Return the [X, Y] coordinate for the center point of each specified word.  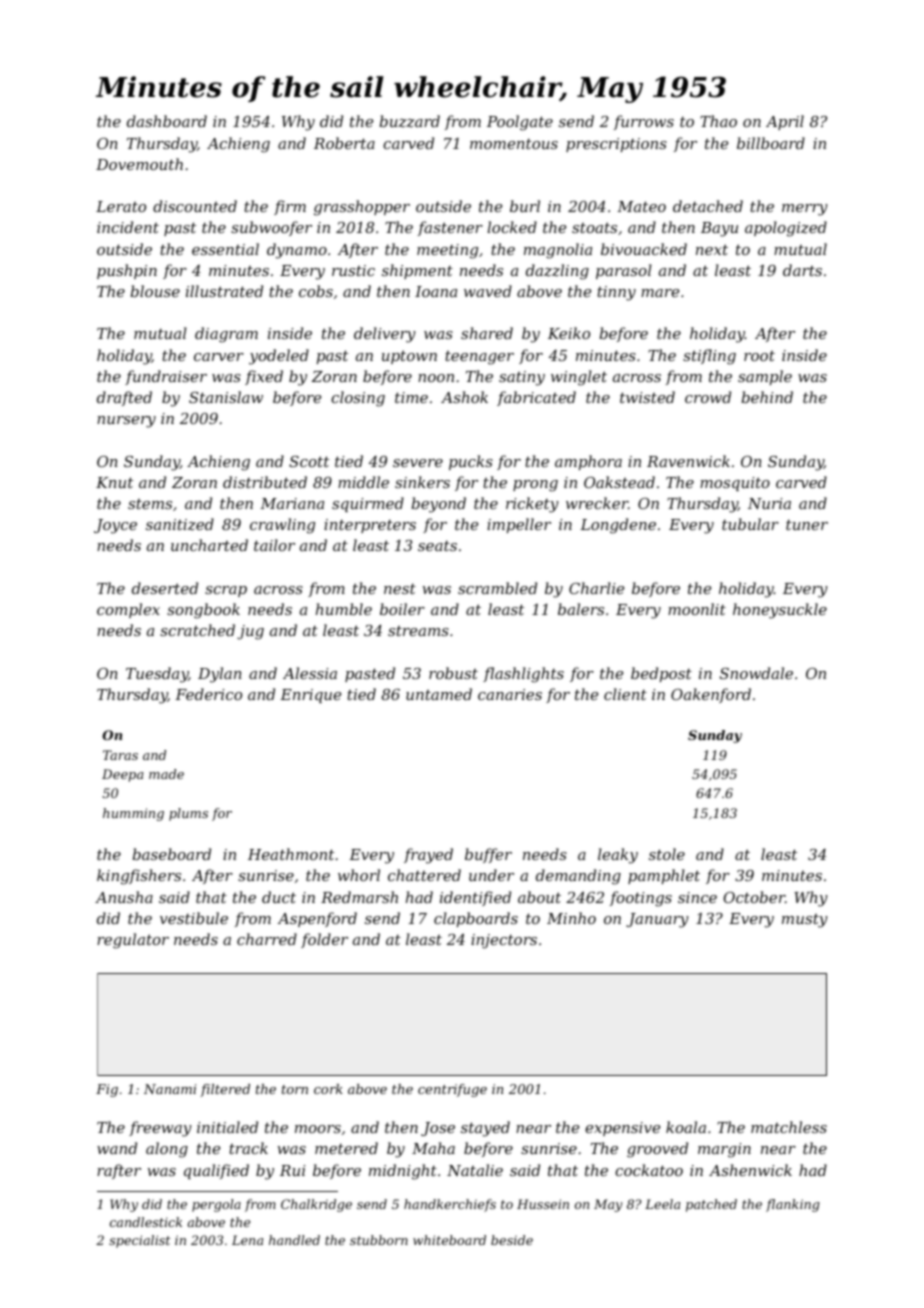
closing [358, 399]
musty [805, 921]
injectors [504, 941]
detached [708, 206]
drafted [124, 398]
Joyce [115, 526]
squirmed [368, 504]
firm [290, 207]
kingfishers [139, 877]
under [491, 875]
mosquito [735, 484]
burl [525, 206]
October [754, 897]
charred [267, 939]
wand [117, 1148]
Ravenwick [688, 461]
